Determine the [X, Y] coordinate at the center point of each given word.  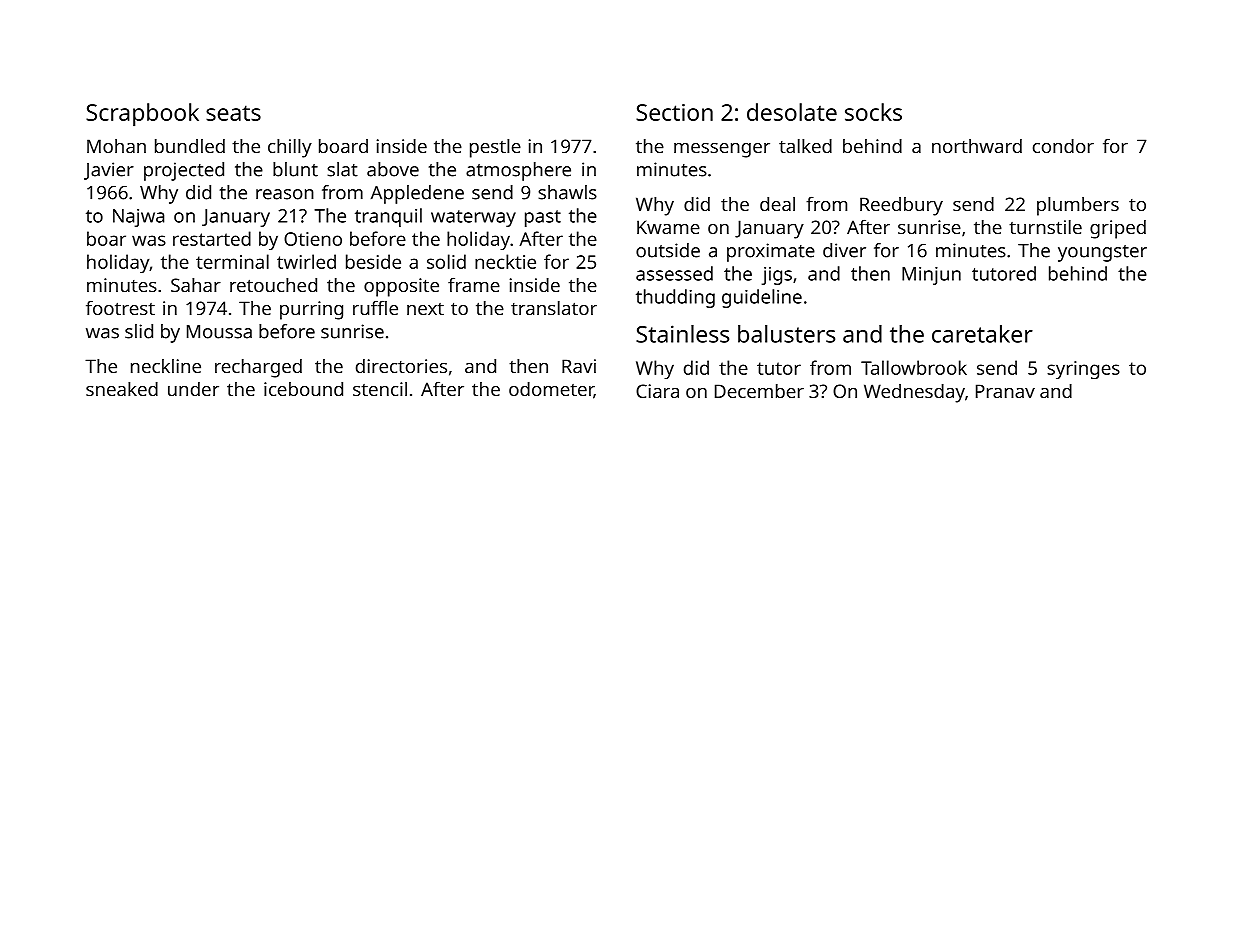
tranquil [388, 217]
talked [805, 146]
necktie [505, 261]
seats [233, 113]
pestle [495, 148]
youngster [1102, 253]
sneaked [122, 389]
